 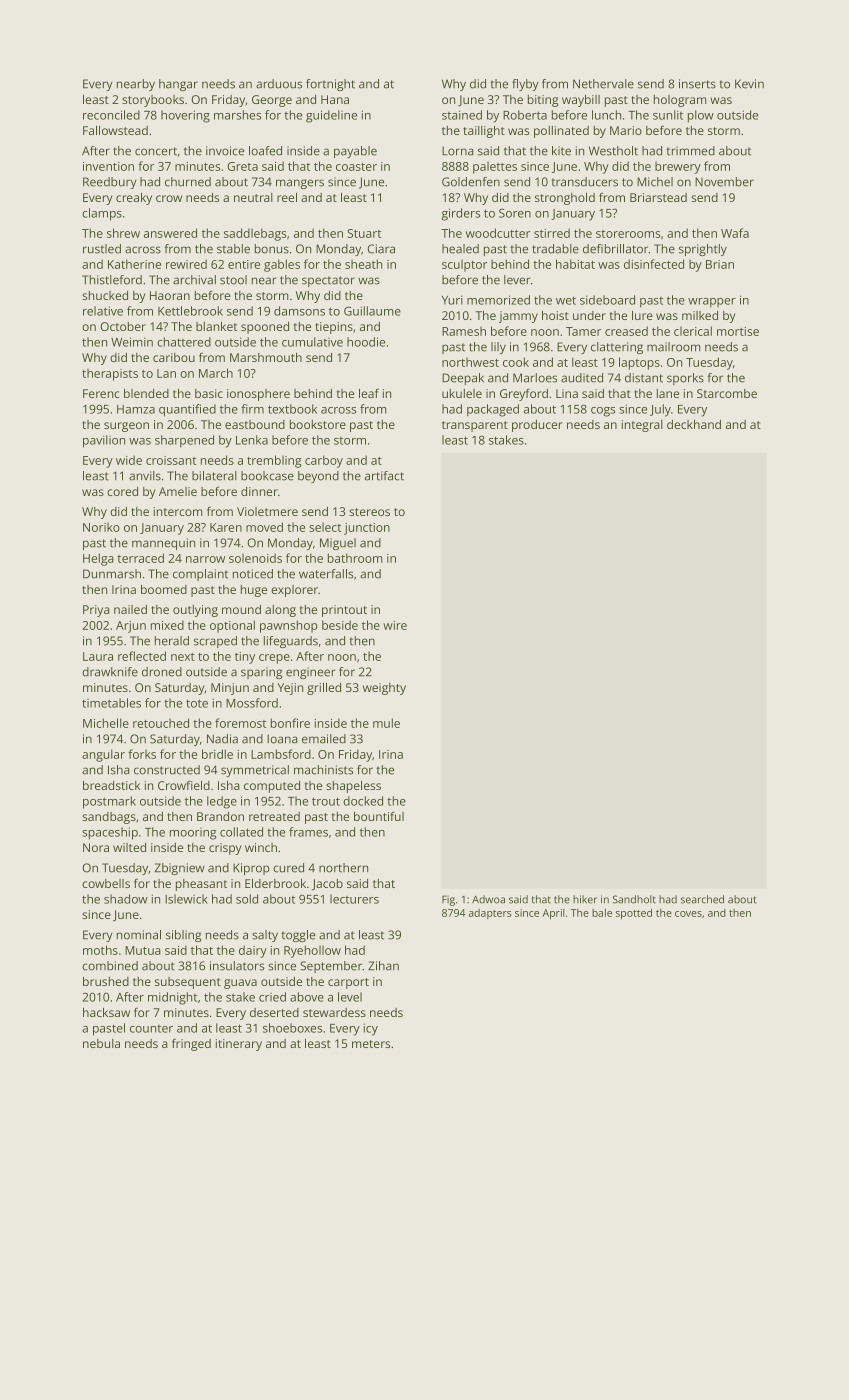 I want to click on shapeless, so click(x=353, y=787).
